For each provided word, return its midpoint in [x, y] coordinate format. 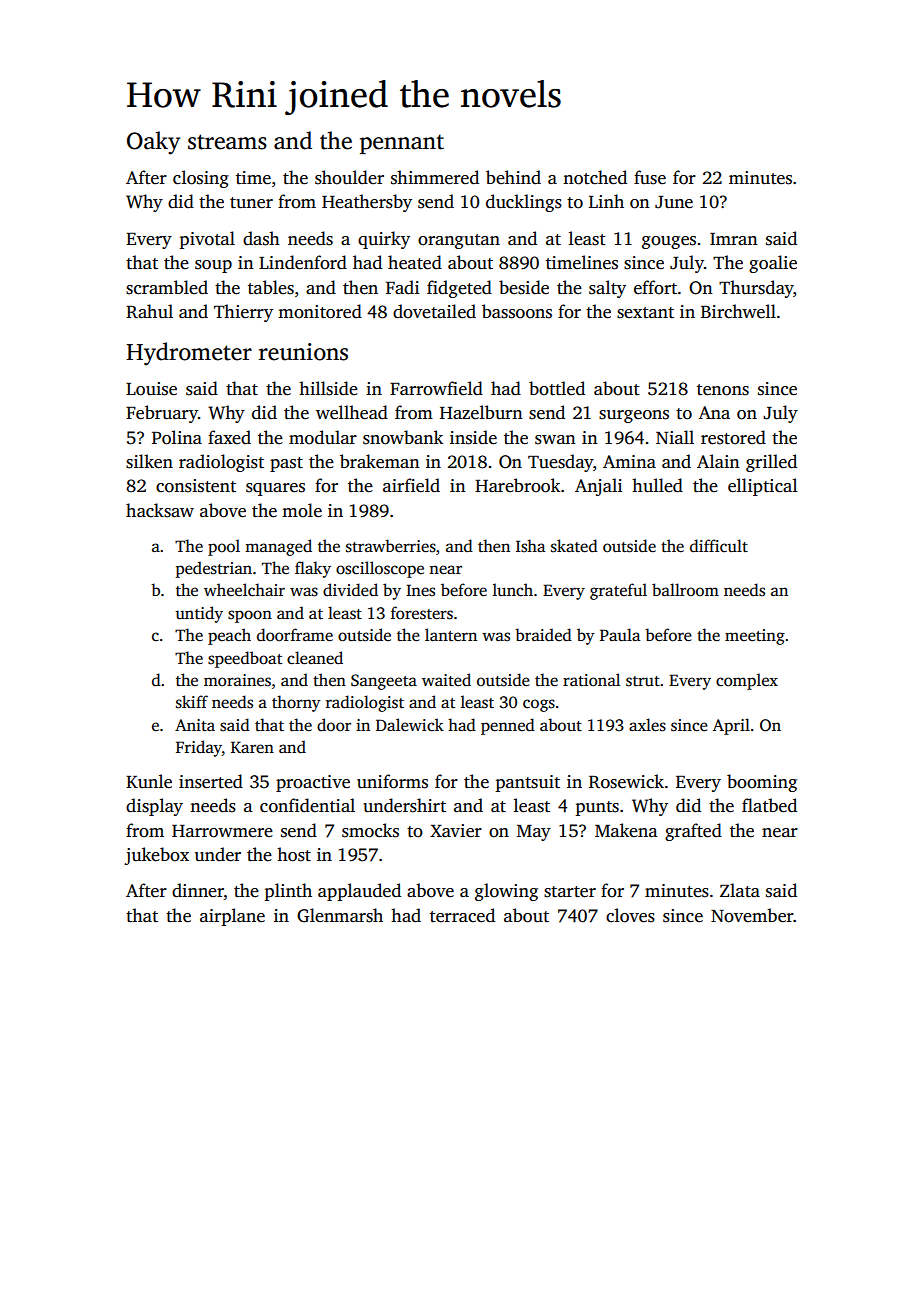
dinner [198, 890]
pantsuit [528, 783]
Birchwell [738, 311]
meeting [755, 637]
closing [201, 179]
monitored [320, 311]
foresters [422, 613]
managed [278, 547]
